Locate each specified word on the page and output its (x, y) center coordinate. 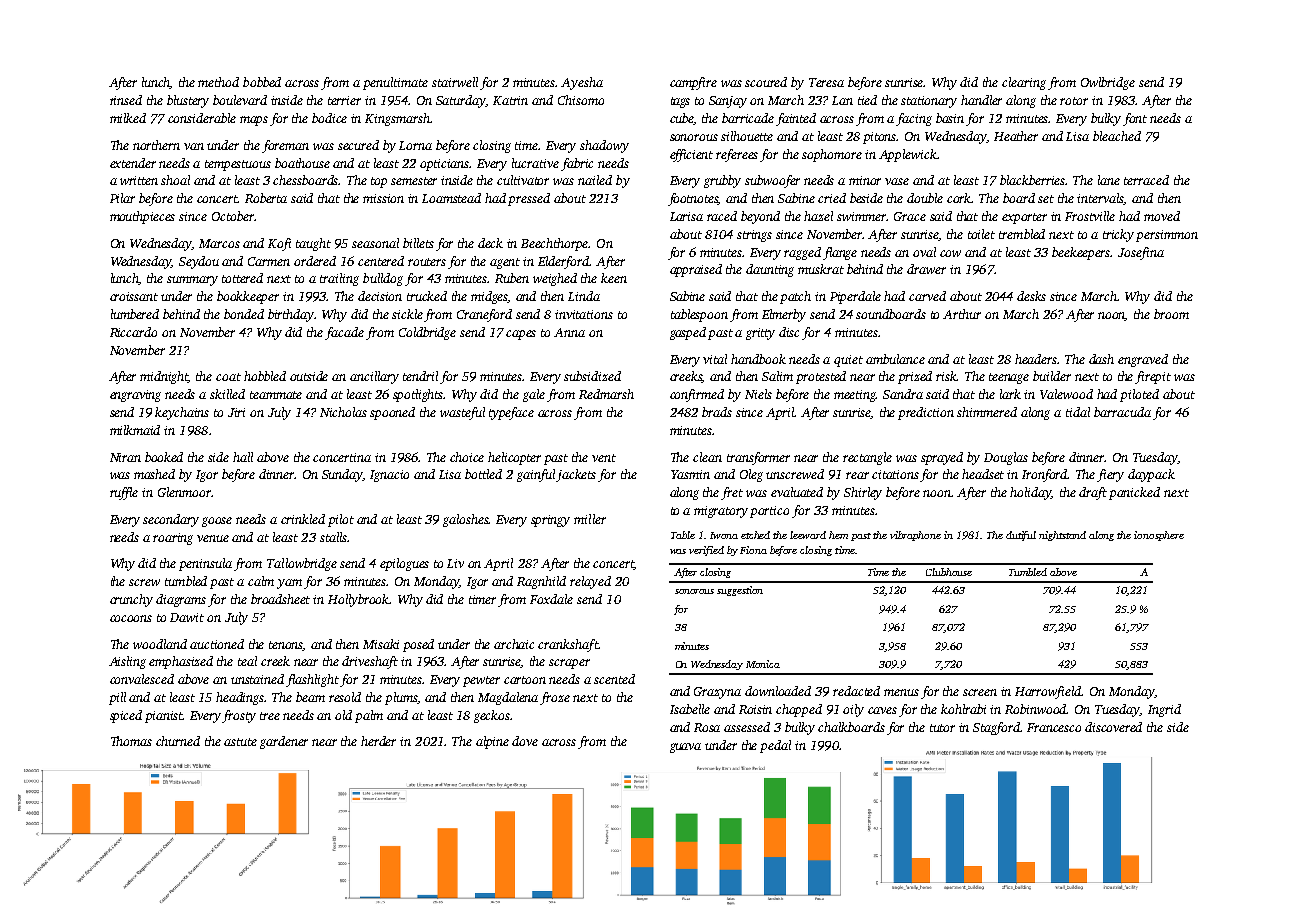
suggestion (740, 591)
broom (1171, 314)
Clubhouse (949, 572)
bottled (483, 474)
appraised (696, 270)
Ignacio (389, 476)
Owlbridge (1108, 83)
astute (240, 742)
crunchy (131, 600)
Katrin (510, 100)
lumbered (135, 314)
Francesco (1054, 727)
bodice (329, 118)
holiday (1031, 493)
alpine (492, 742)
